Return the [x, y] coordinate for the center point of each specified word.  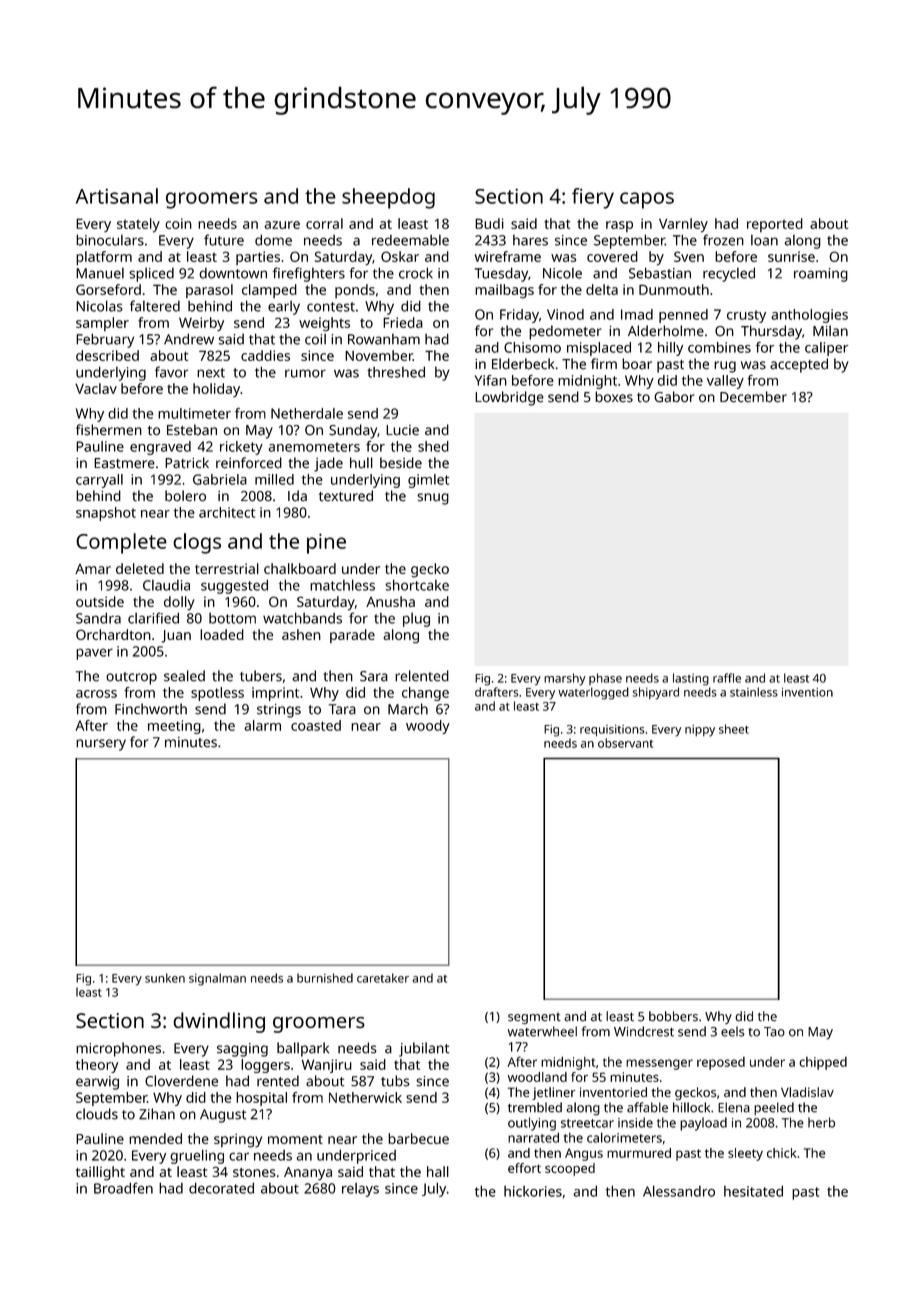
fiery [593, 198]
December [753, 397]
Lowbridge [509, 398]
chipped [823, 1063]
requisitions [612, 730]
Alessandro [679, 1191]
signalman [217, 979]
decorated [221, 1188]
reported [775, 225]
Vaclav [96, 388]
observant [625, 743]
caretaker [383, 978]
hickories [533, 1191]
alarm [262, 725]
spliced [151, 275]
